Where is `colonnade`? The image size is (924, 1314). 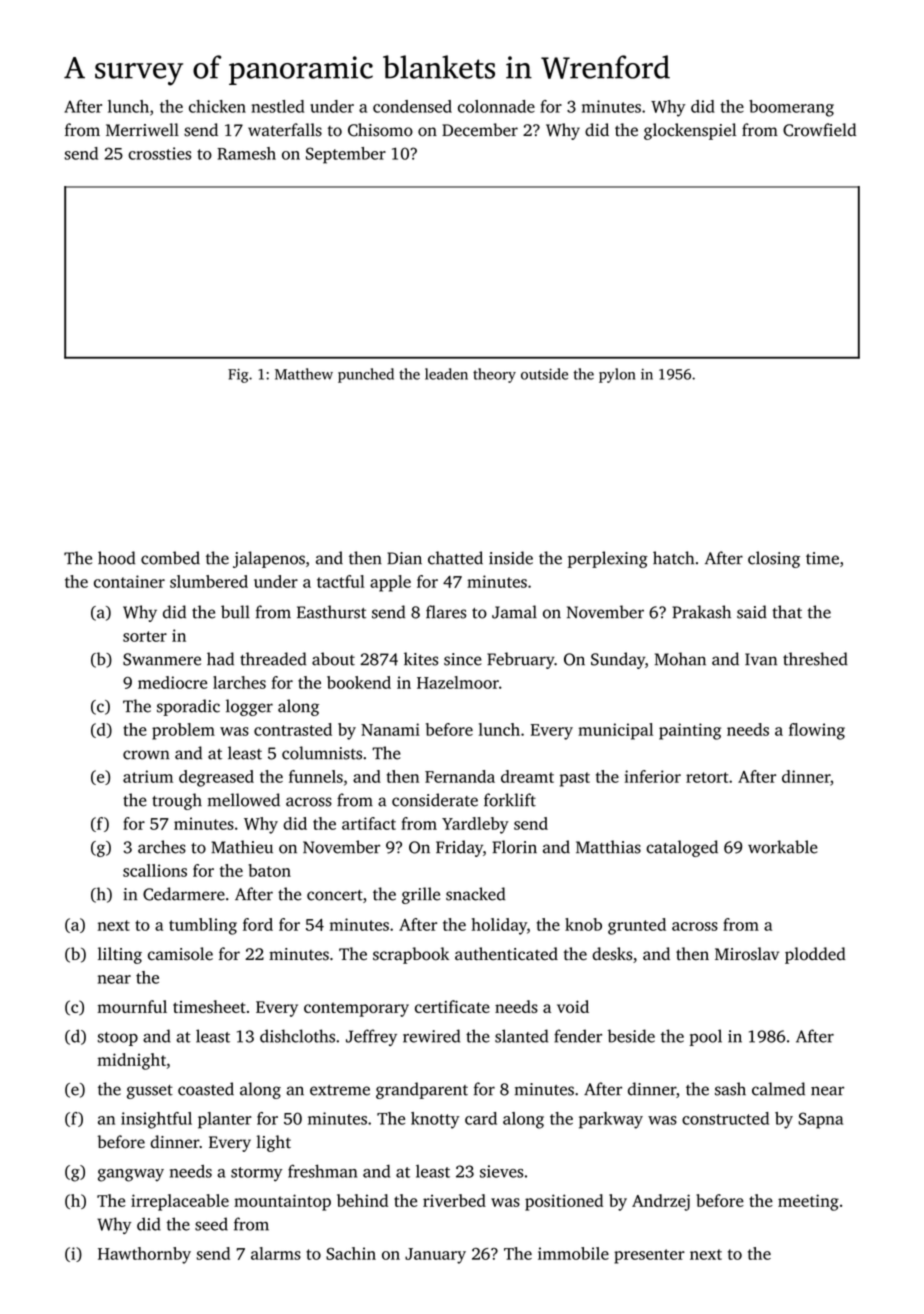 colonnade is located at coordinates (496, 106).
